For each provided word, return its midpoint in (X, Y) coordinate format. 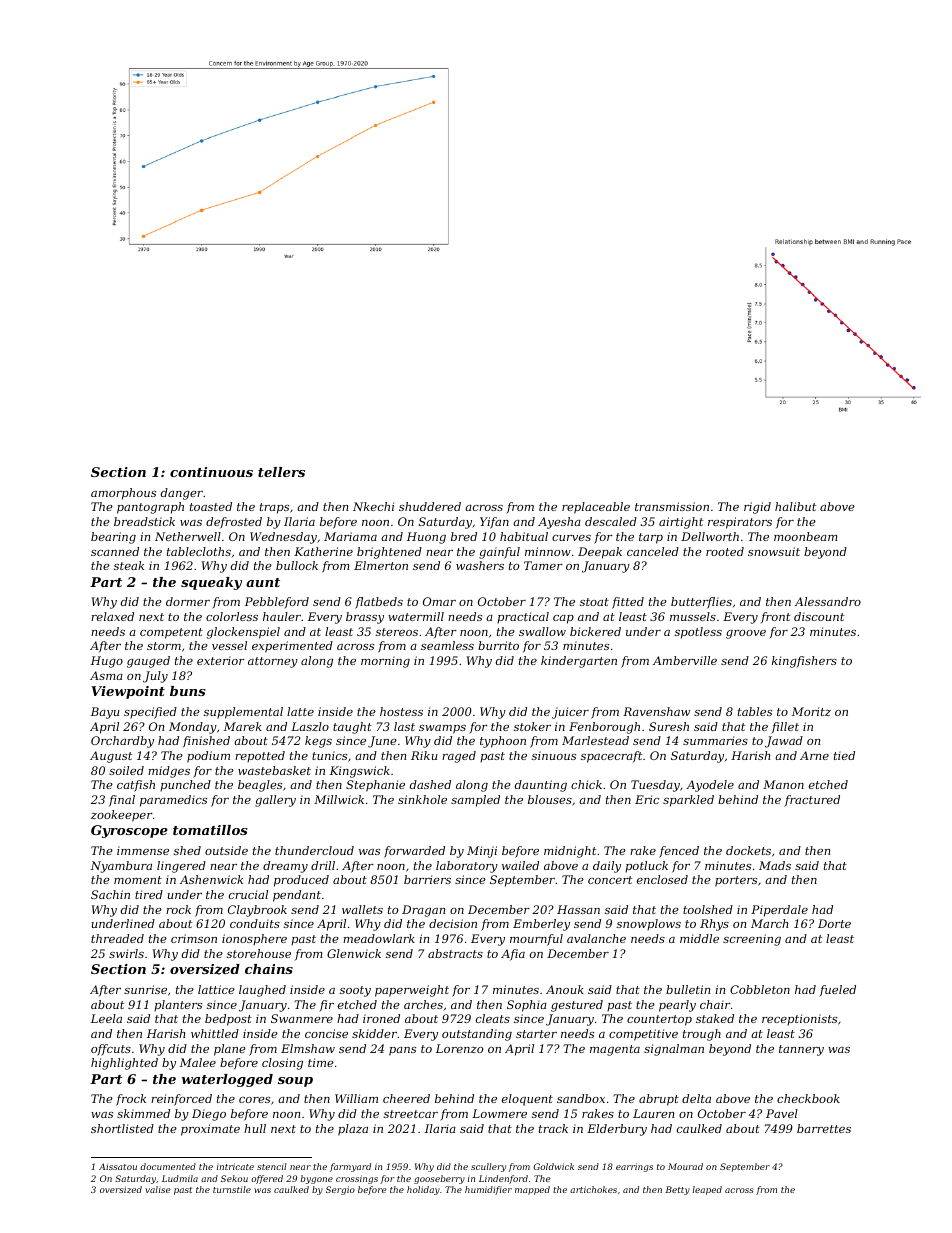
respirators (740, 523)
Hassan (578, 909)
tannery (801, 1050)
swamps (442, 729)
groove (746, 634)
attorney (273, 662)
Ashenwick (211, 879)
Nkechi (373, 506)
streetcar (411, 1114)
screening (752, 940)
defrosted (234, 523)
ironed (381, 1018)
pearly (677, 1006)
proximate (210, 1130)
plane (230, 1050)
